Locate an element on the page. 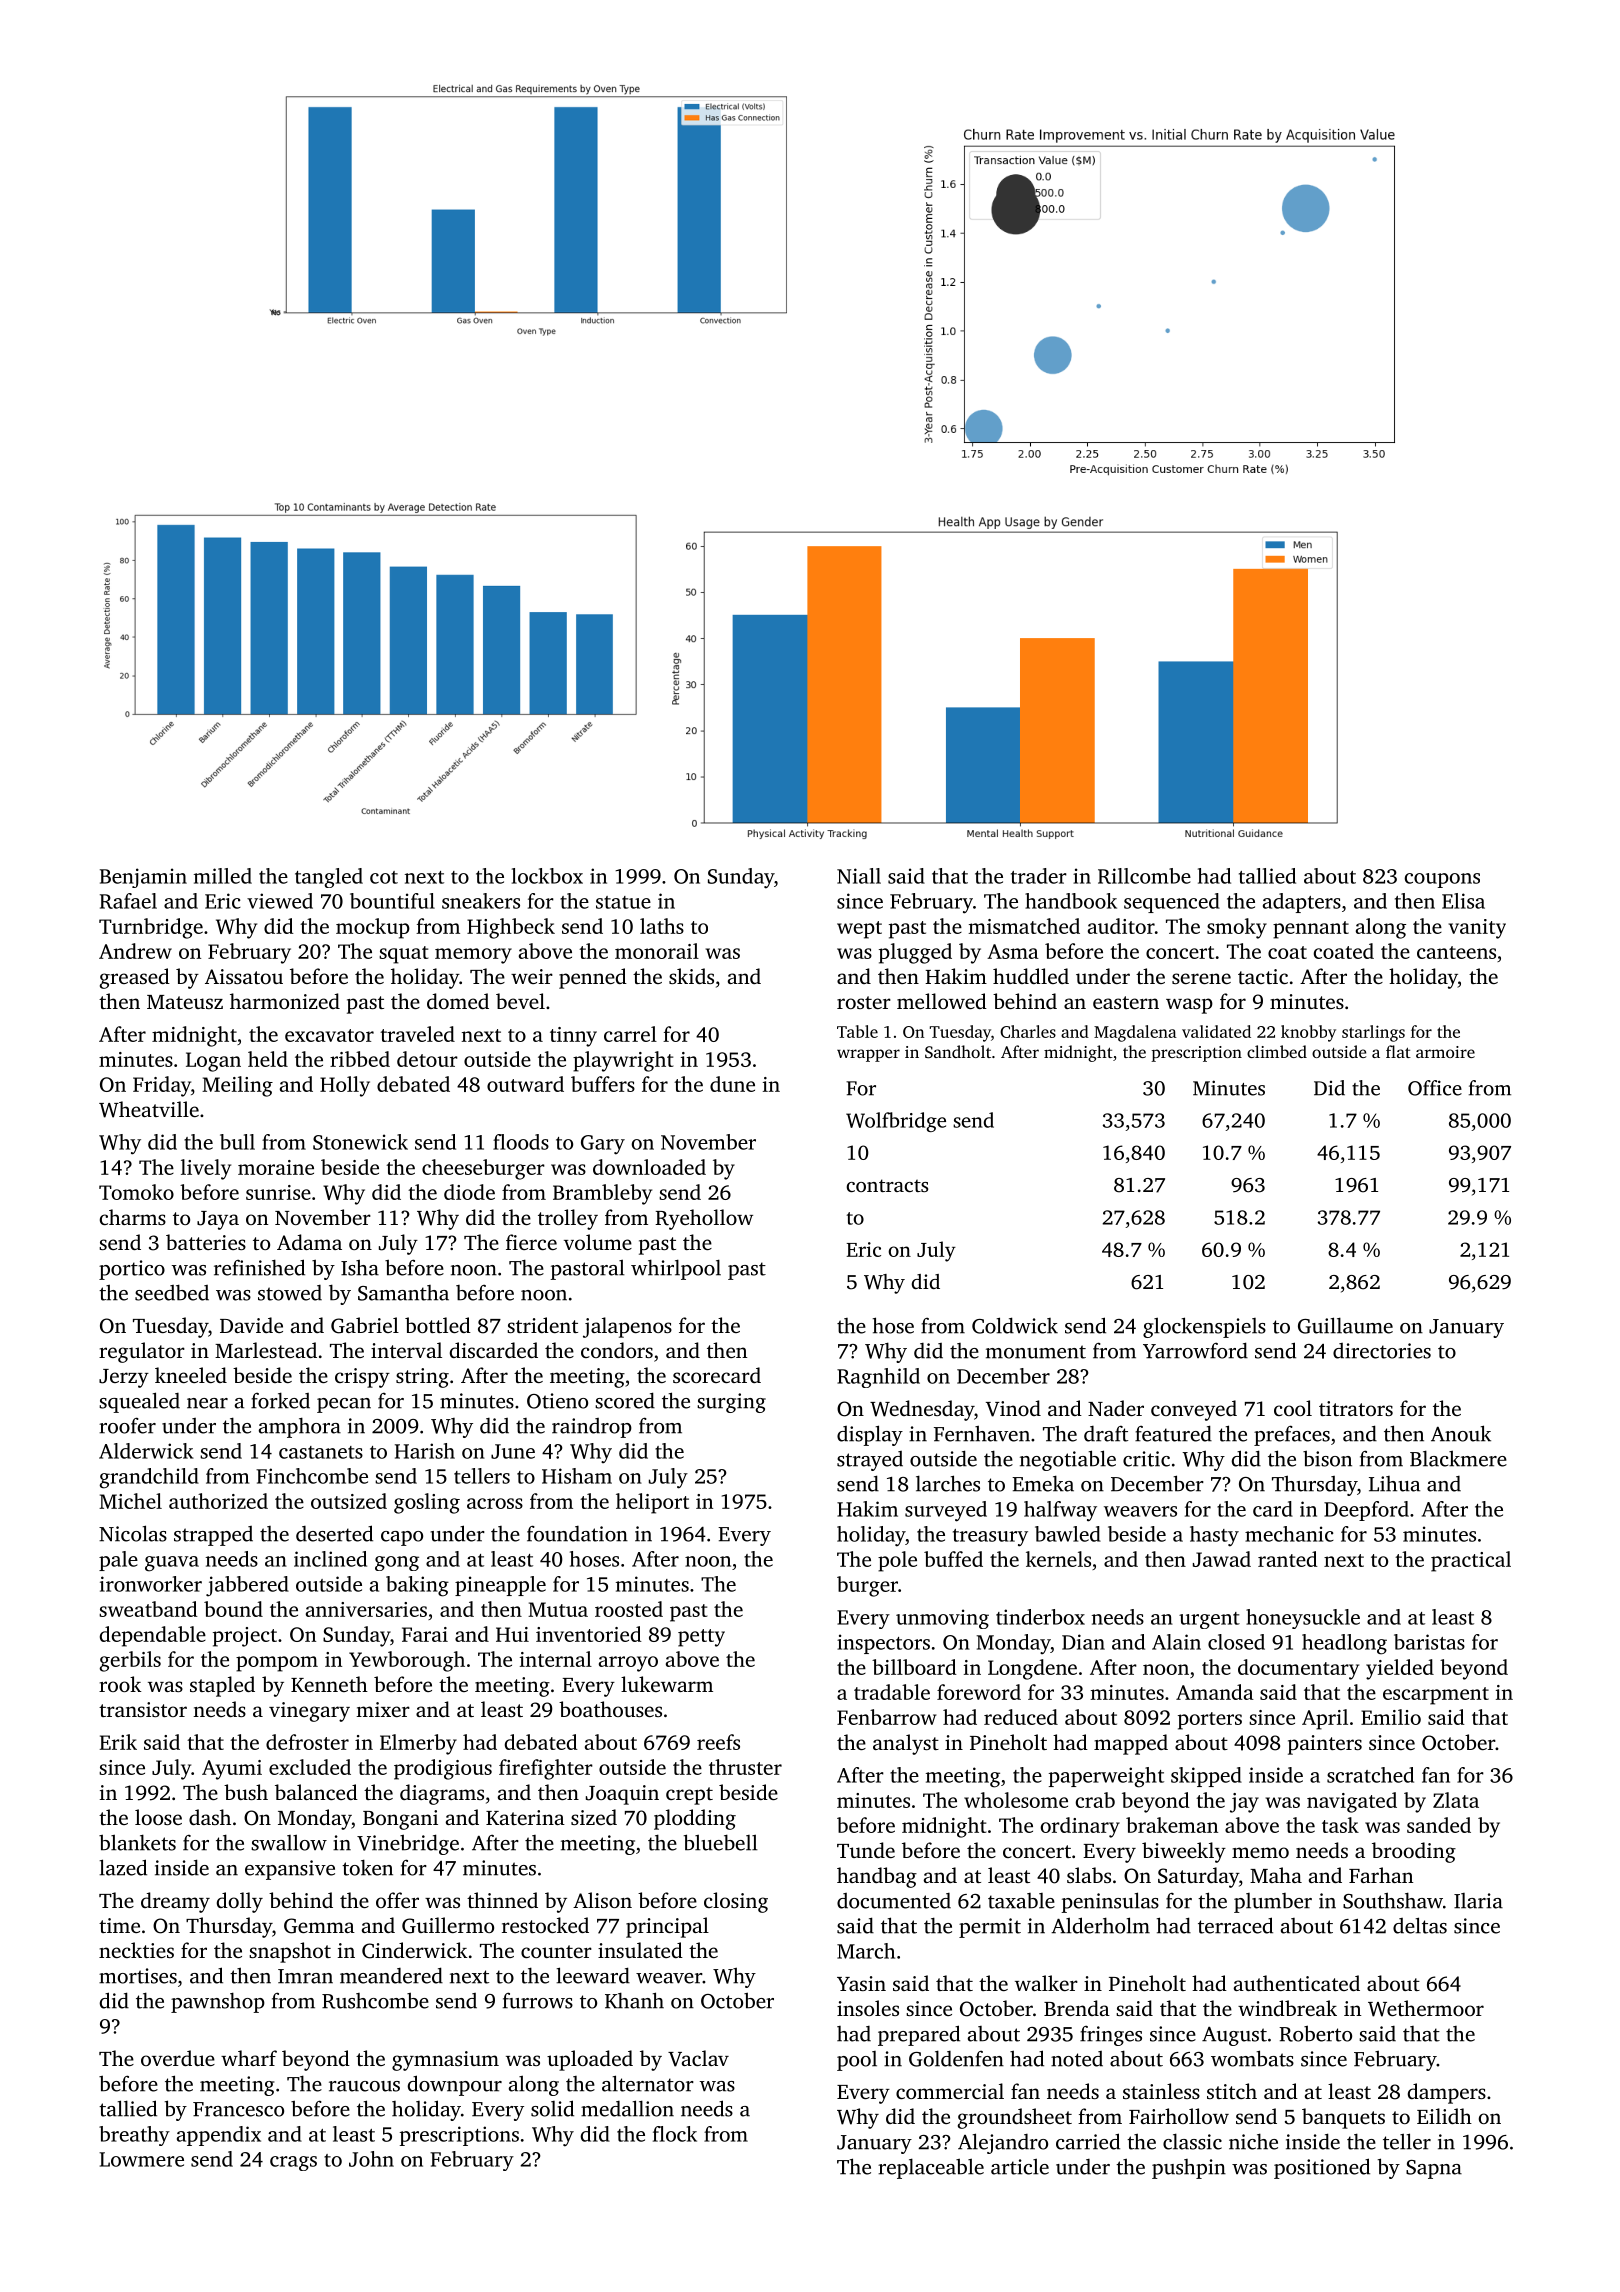  starlings is located at coordinates (1373, 1033).
